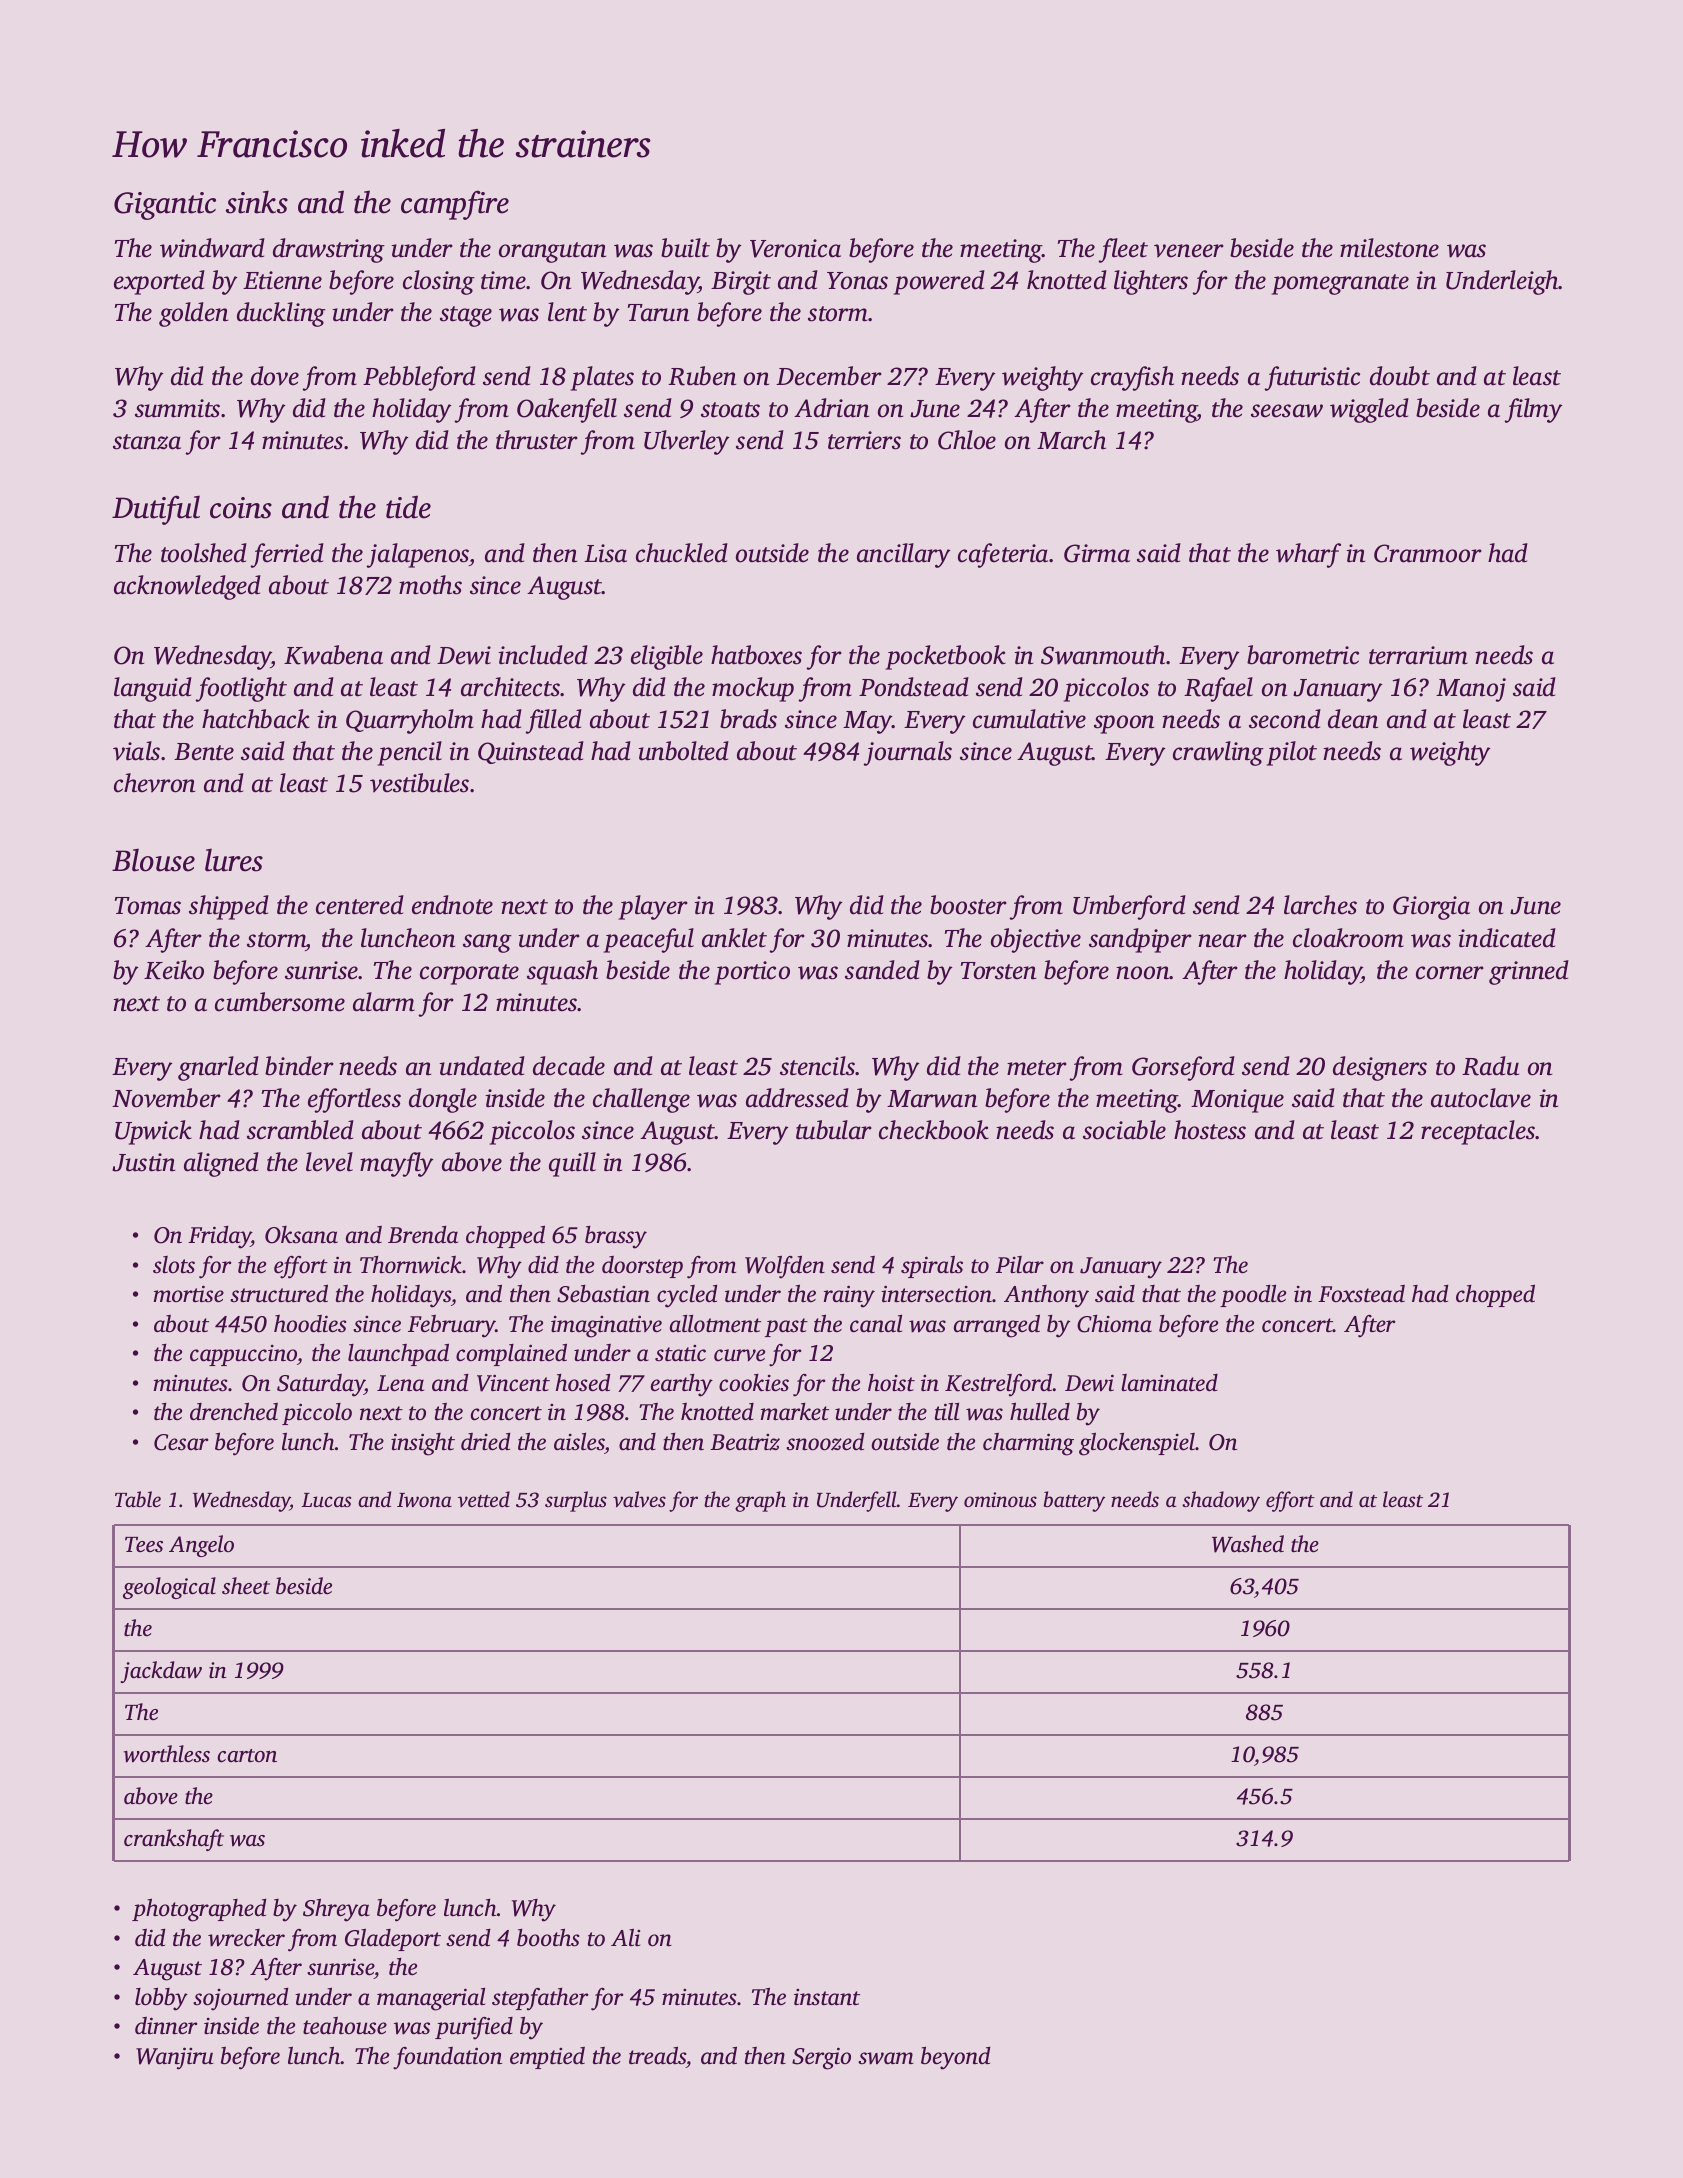  Describe the element at coordinates (785, 1267) in the document. I see `Wolfden` at that location.
